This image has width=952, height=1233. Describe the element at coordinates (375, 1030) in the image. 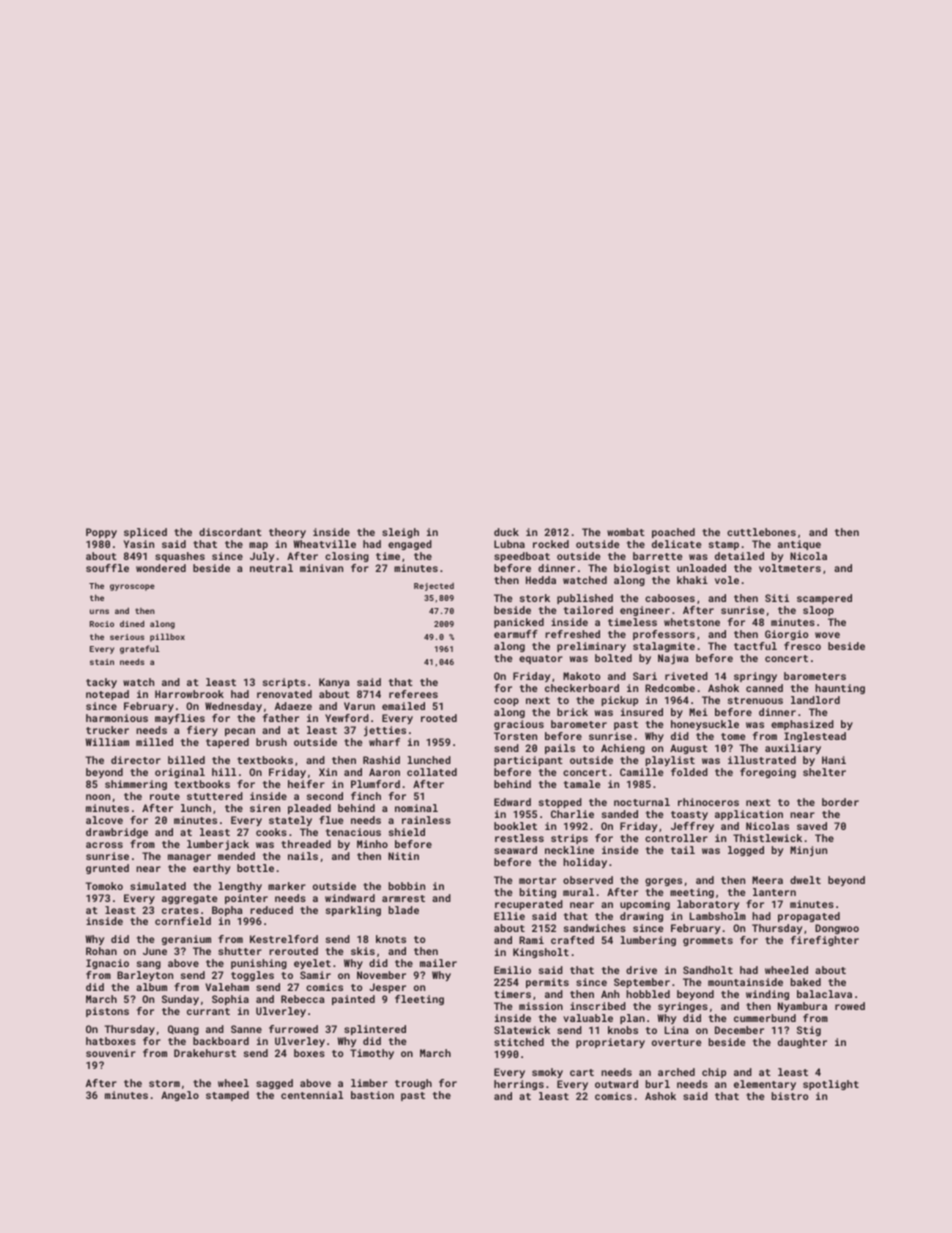

I see `splintered` at that location.
